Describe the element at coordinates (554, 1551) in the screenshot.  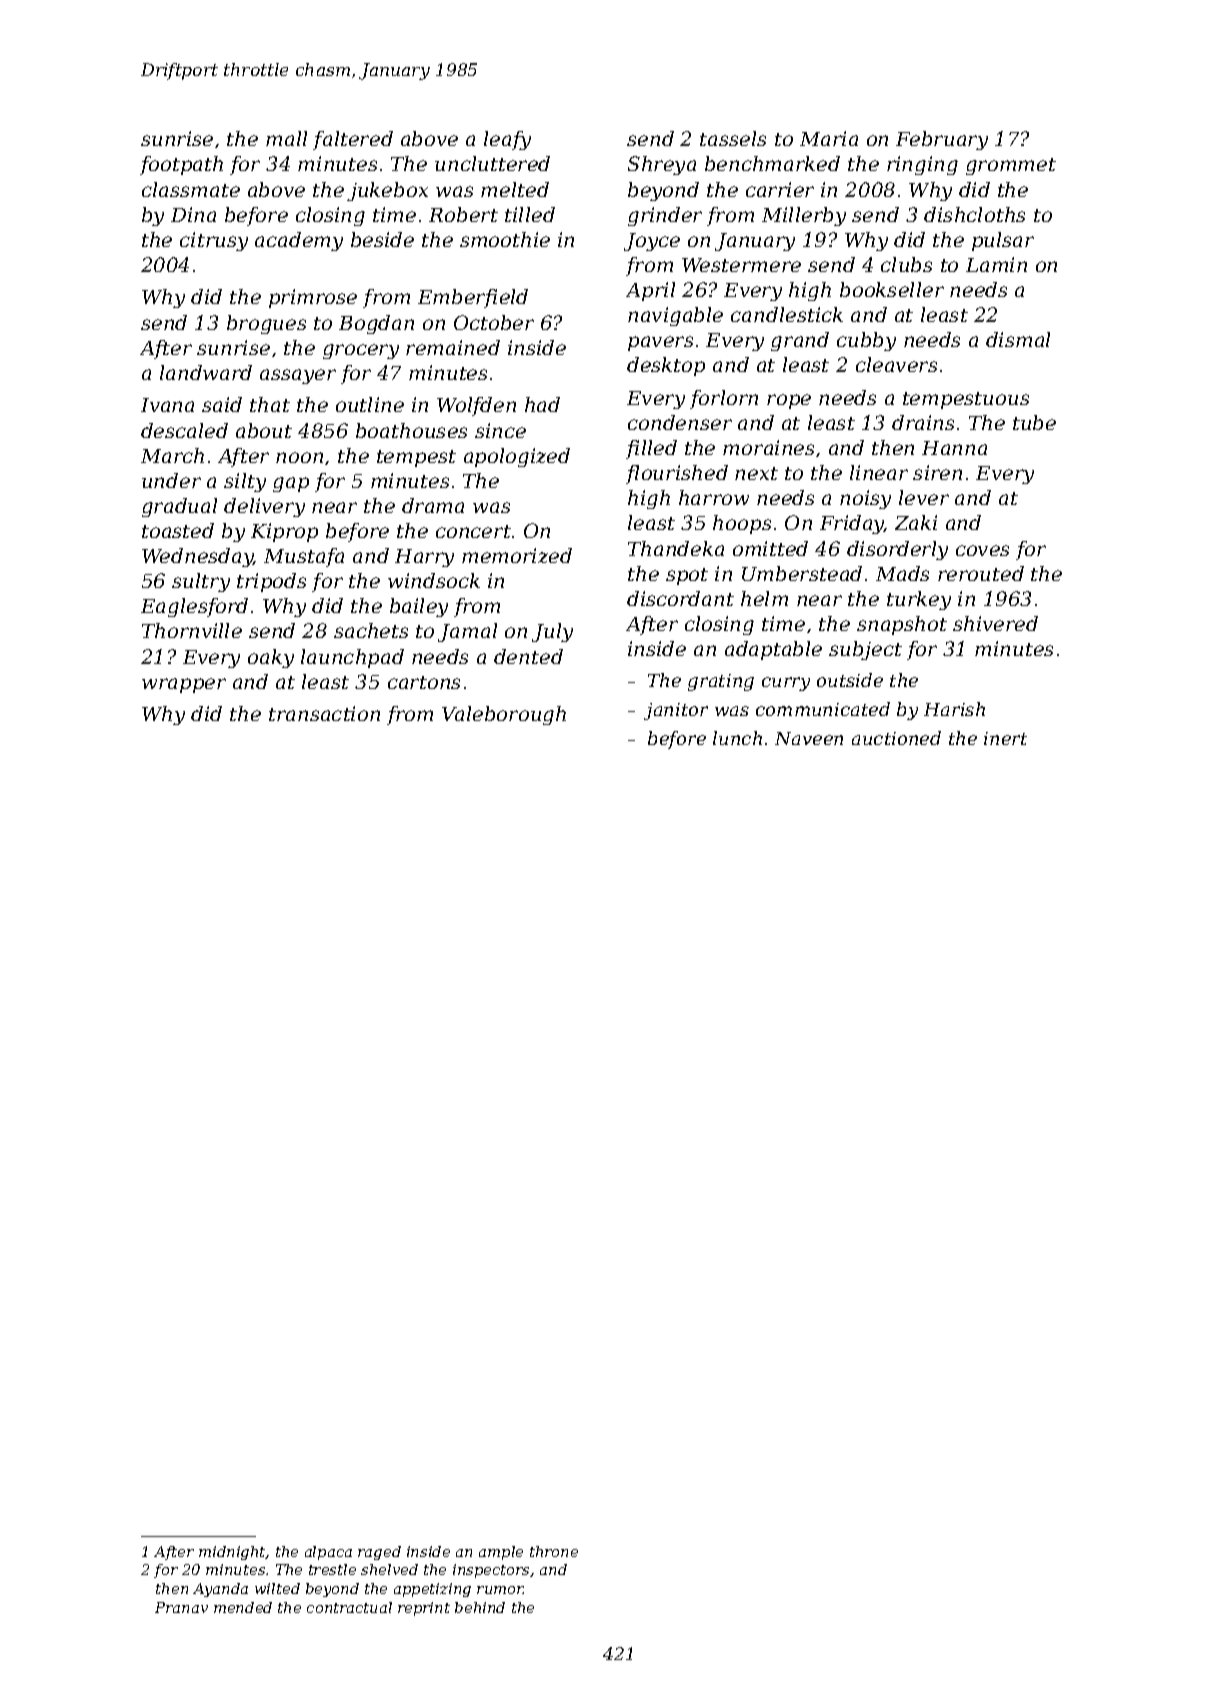
I see `throne` at that location.
